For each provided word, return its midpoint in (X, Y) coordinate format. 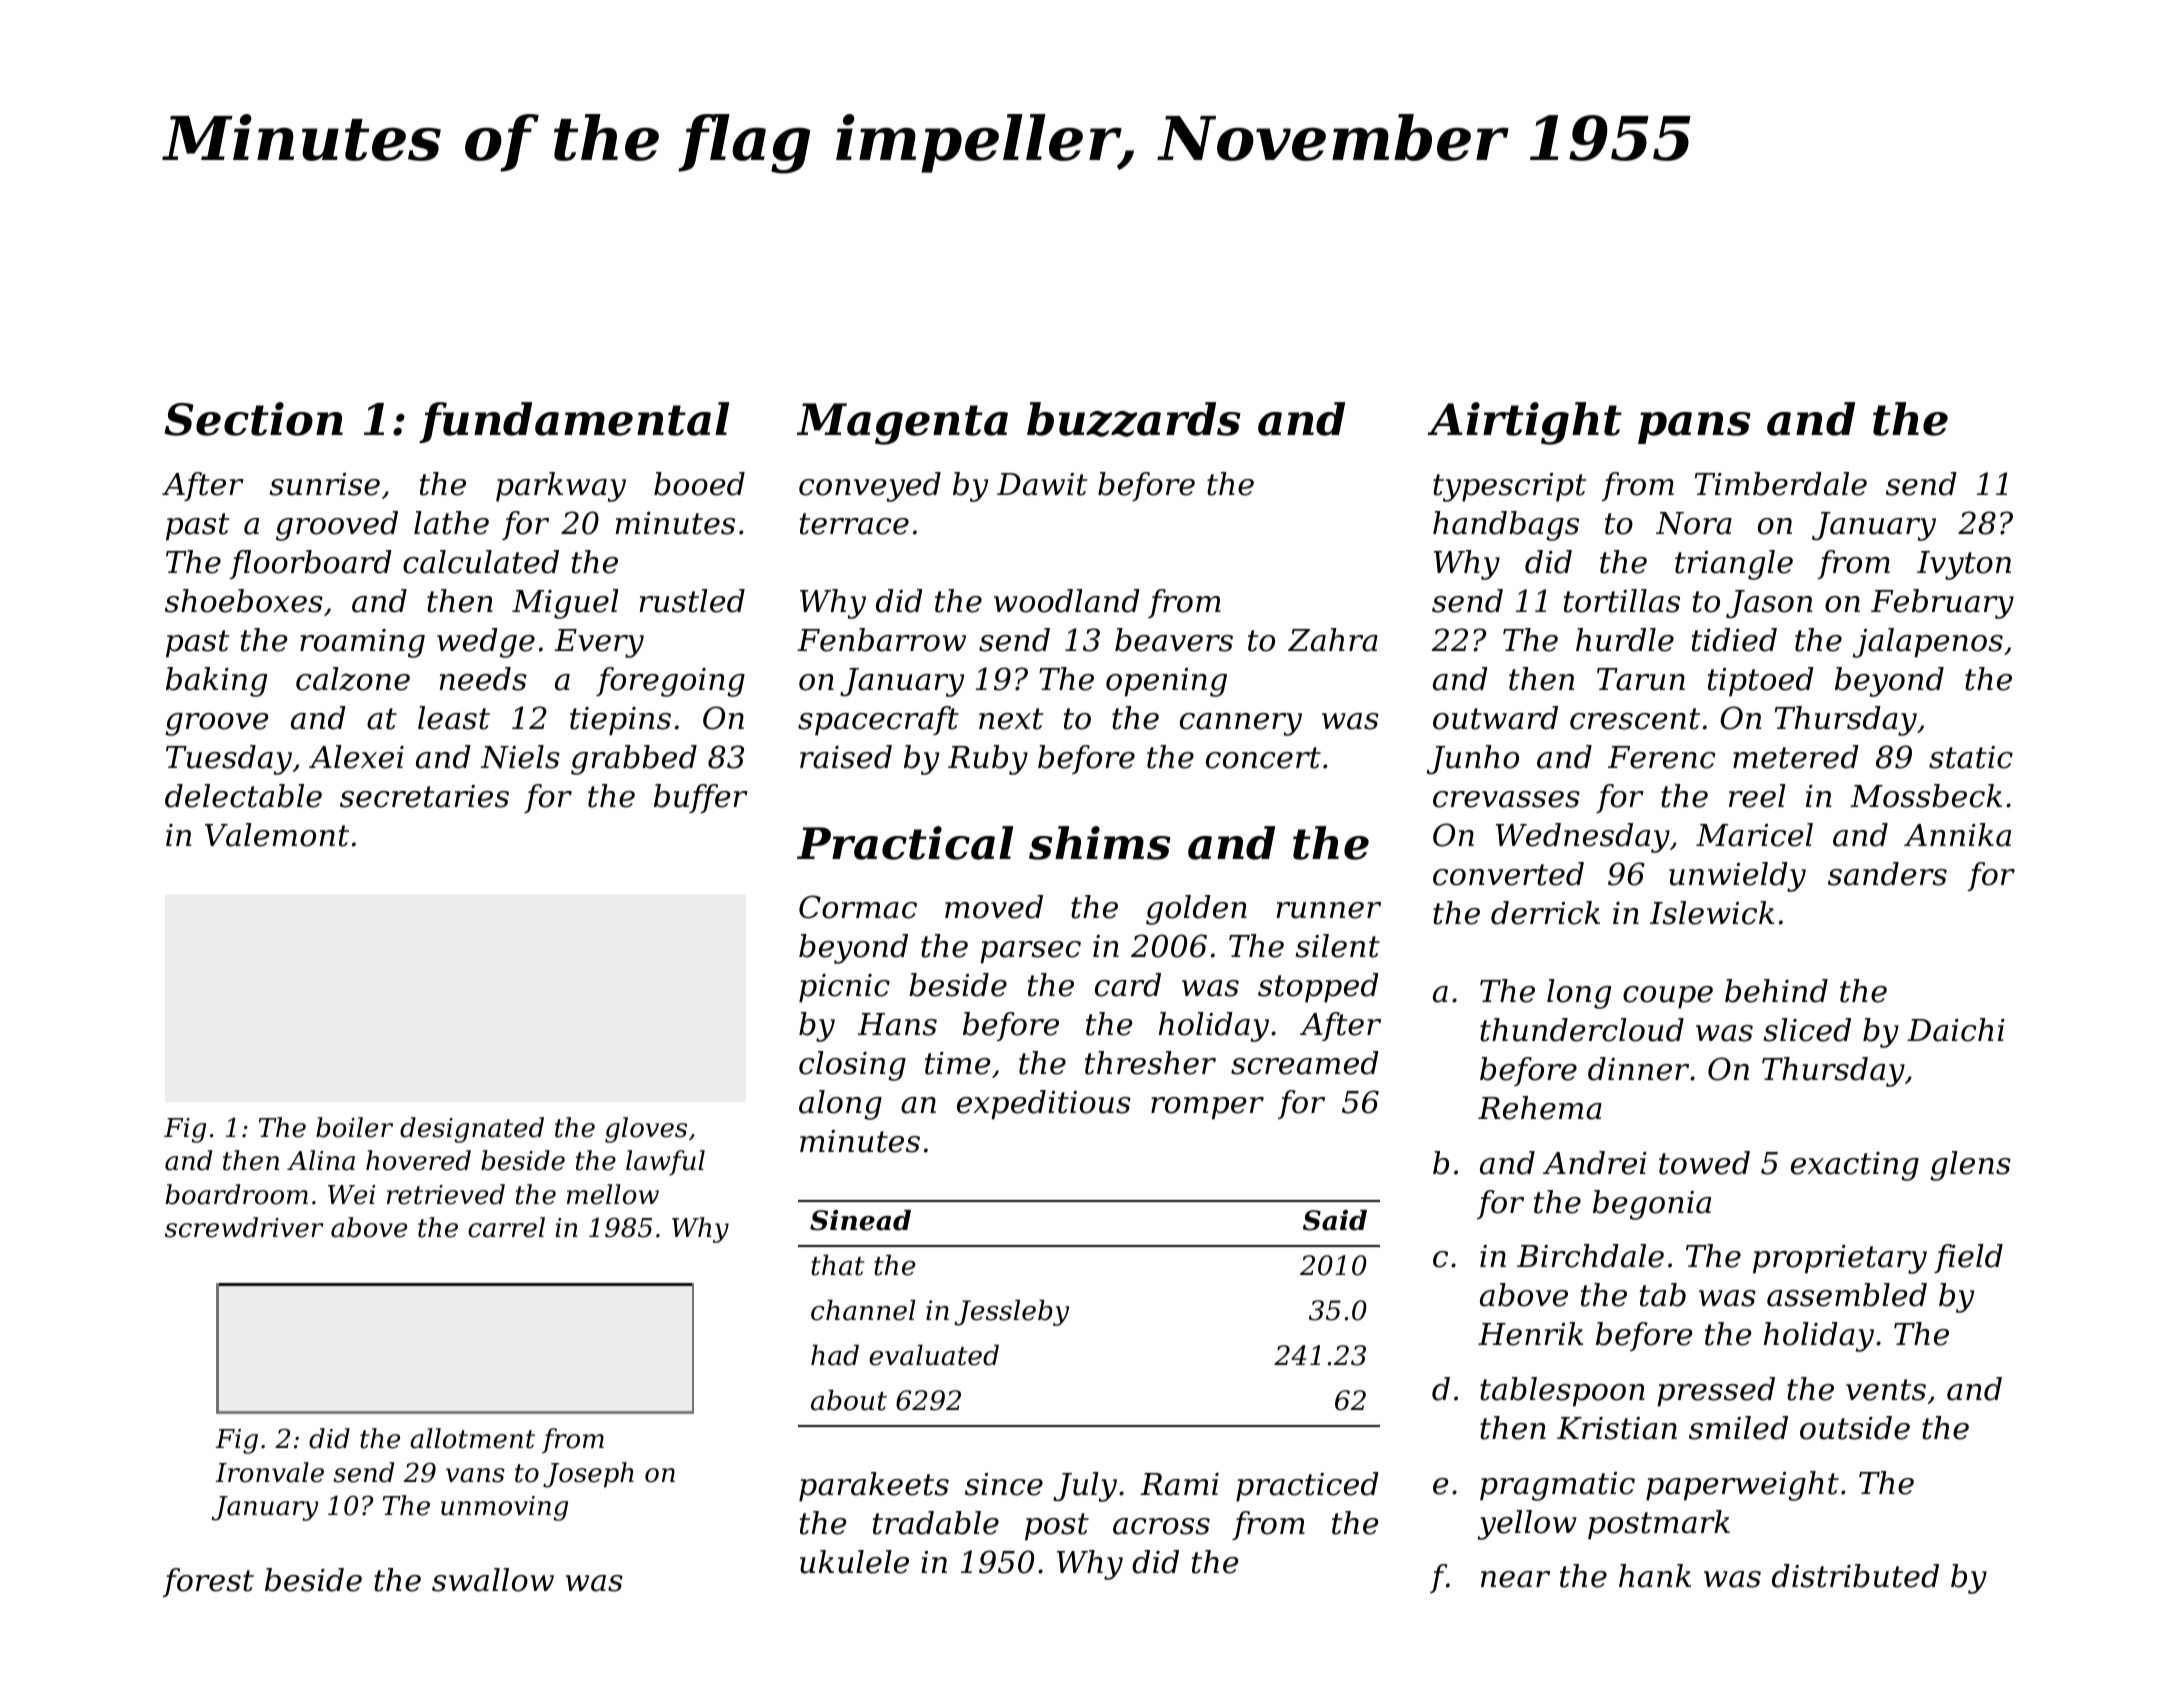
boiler (354, 1127)
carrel (506, 1227)
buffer (701, 798)
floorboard (310, 564)
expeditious (1044, 1105)
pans (1694, 428)
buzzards (1134, 419)
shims (1100, 843)
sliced (1807, 1030)
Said (1335, 1220)
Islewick (1712, 913)
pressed (1716, 1392)
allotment (472, 1438)
